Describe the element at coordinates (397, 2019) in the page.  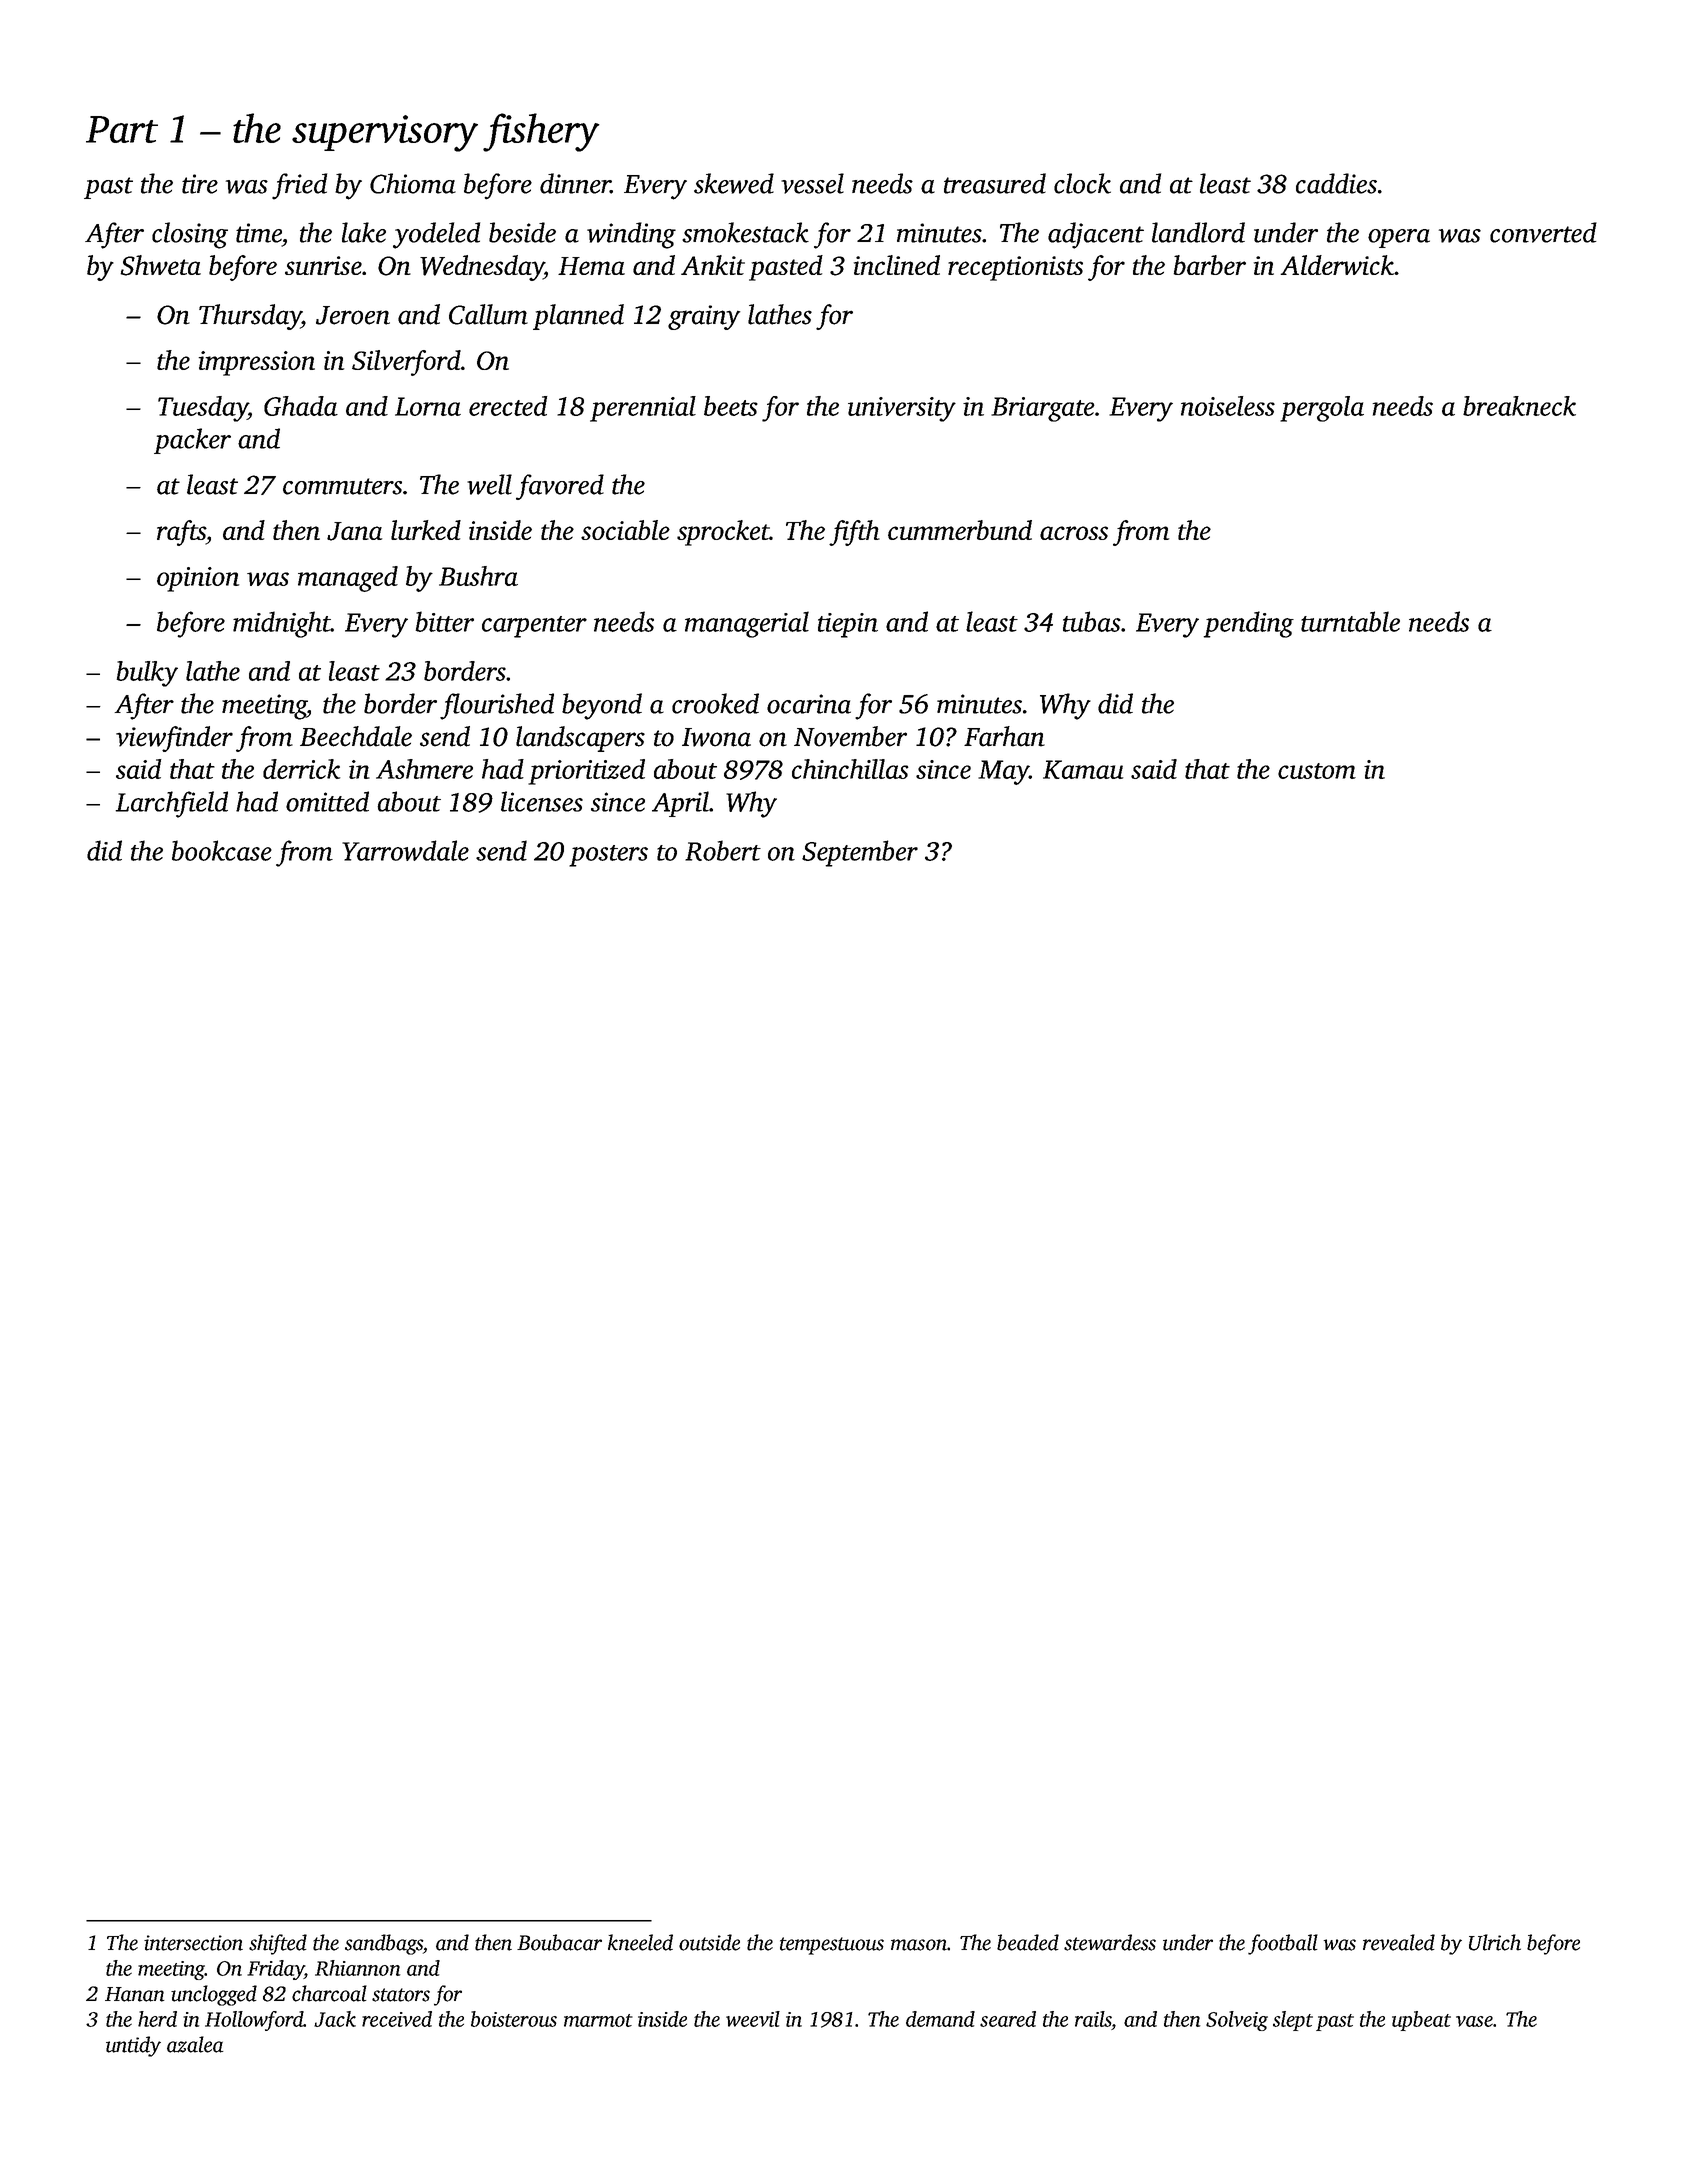
I see `received` at that location.
